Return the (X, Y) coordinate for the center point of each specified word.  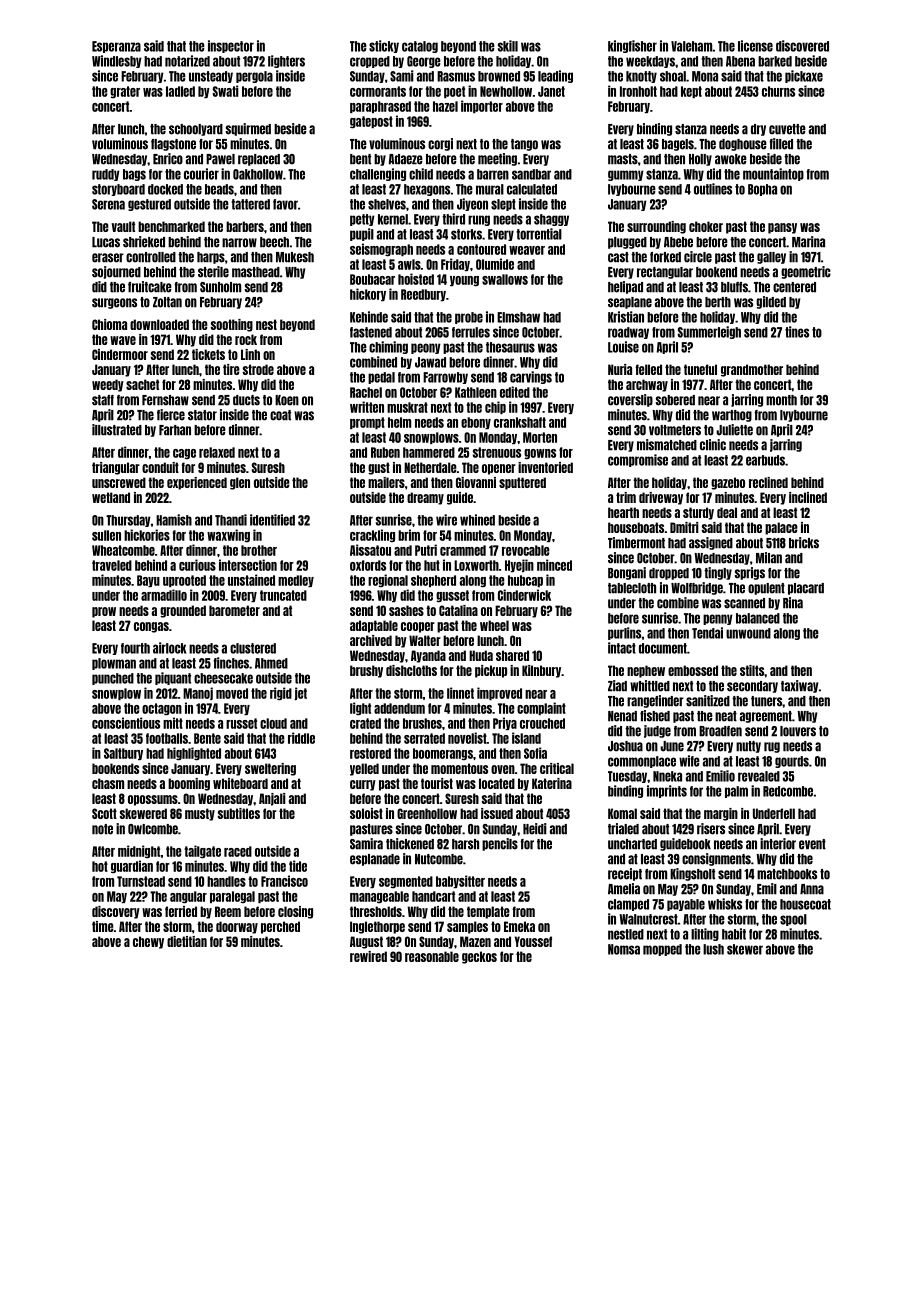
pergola (254, 77)
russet (241, 723)
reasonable (432, 956)
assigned (711, 543)
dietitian (187, 941)
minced (554, 565)
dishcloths (411, 670)
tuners (766, 701)
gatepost (371, 122)
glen (240, 483)
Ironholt (638, 91)
